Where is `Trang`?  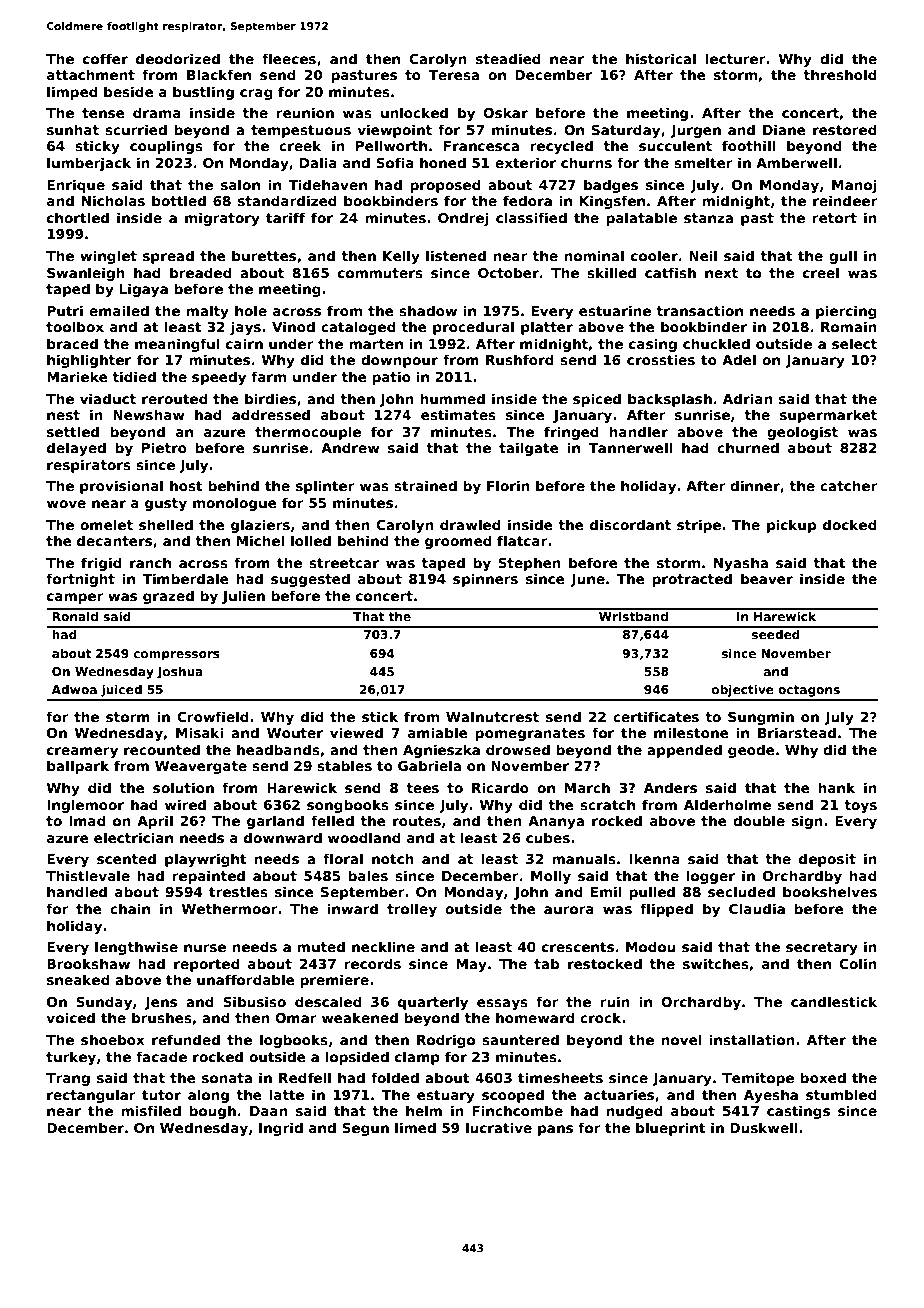
Trang is located at coordinates (68, 1079).
